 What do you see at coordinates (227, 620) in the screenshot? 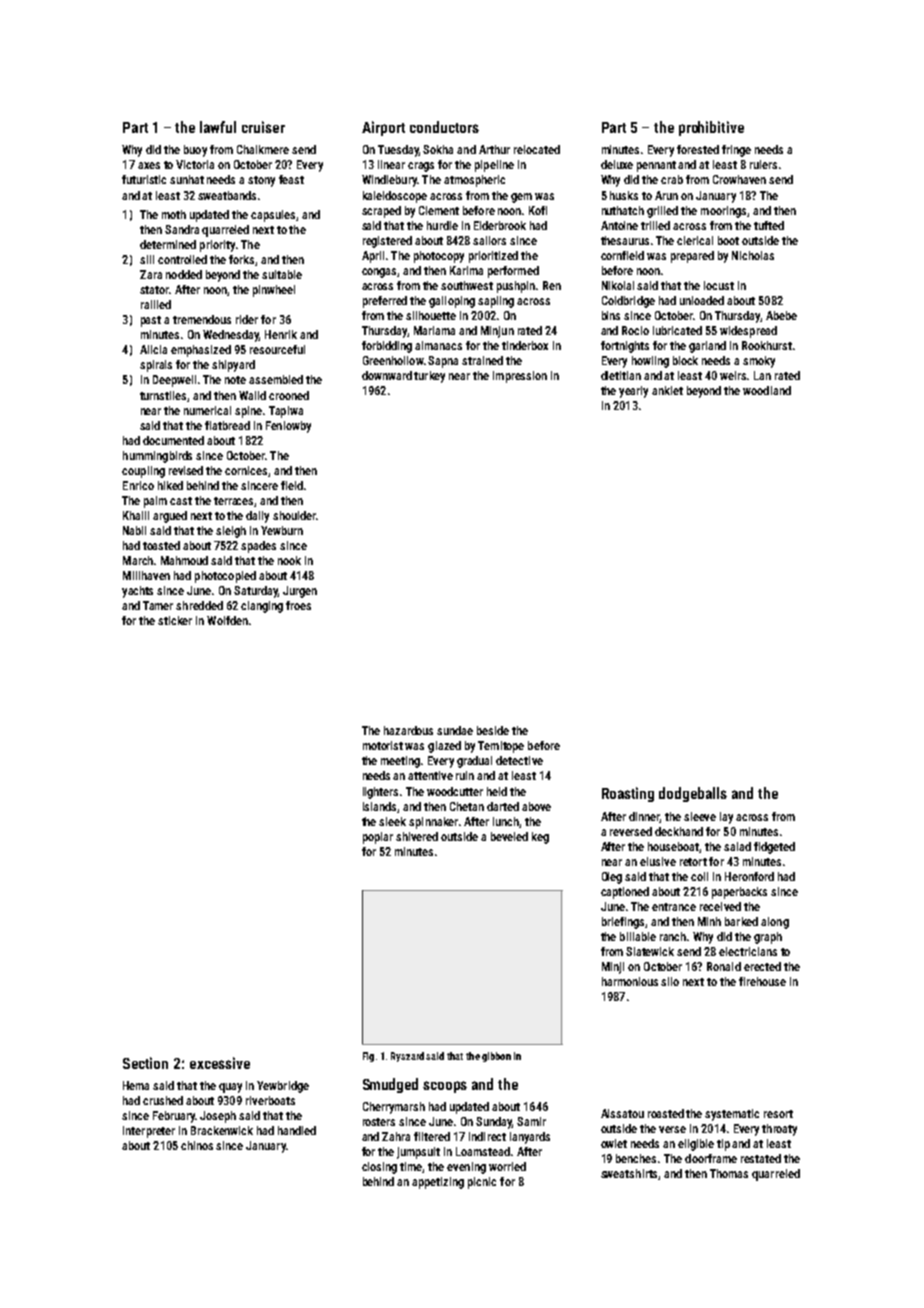
I see `Wolfden` at bounding box center [227, 620].
